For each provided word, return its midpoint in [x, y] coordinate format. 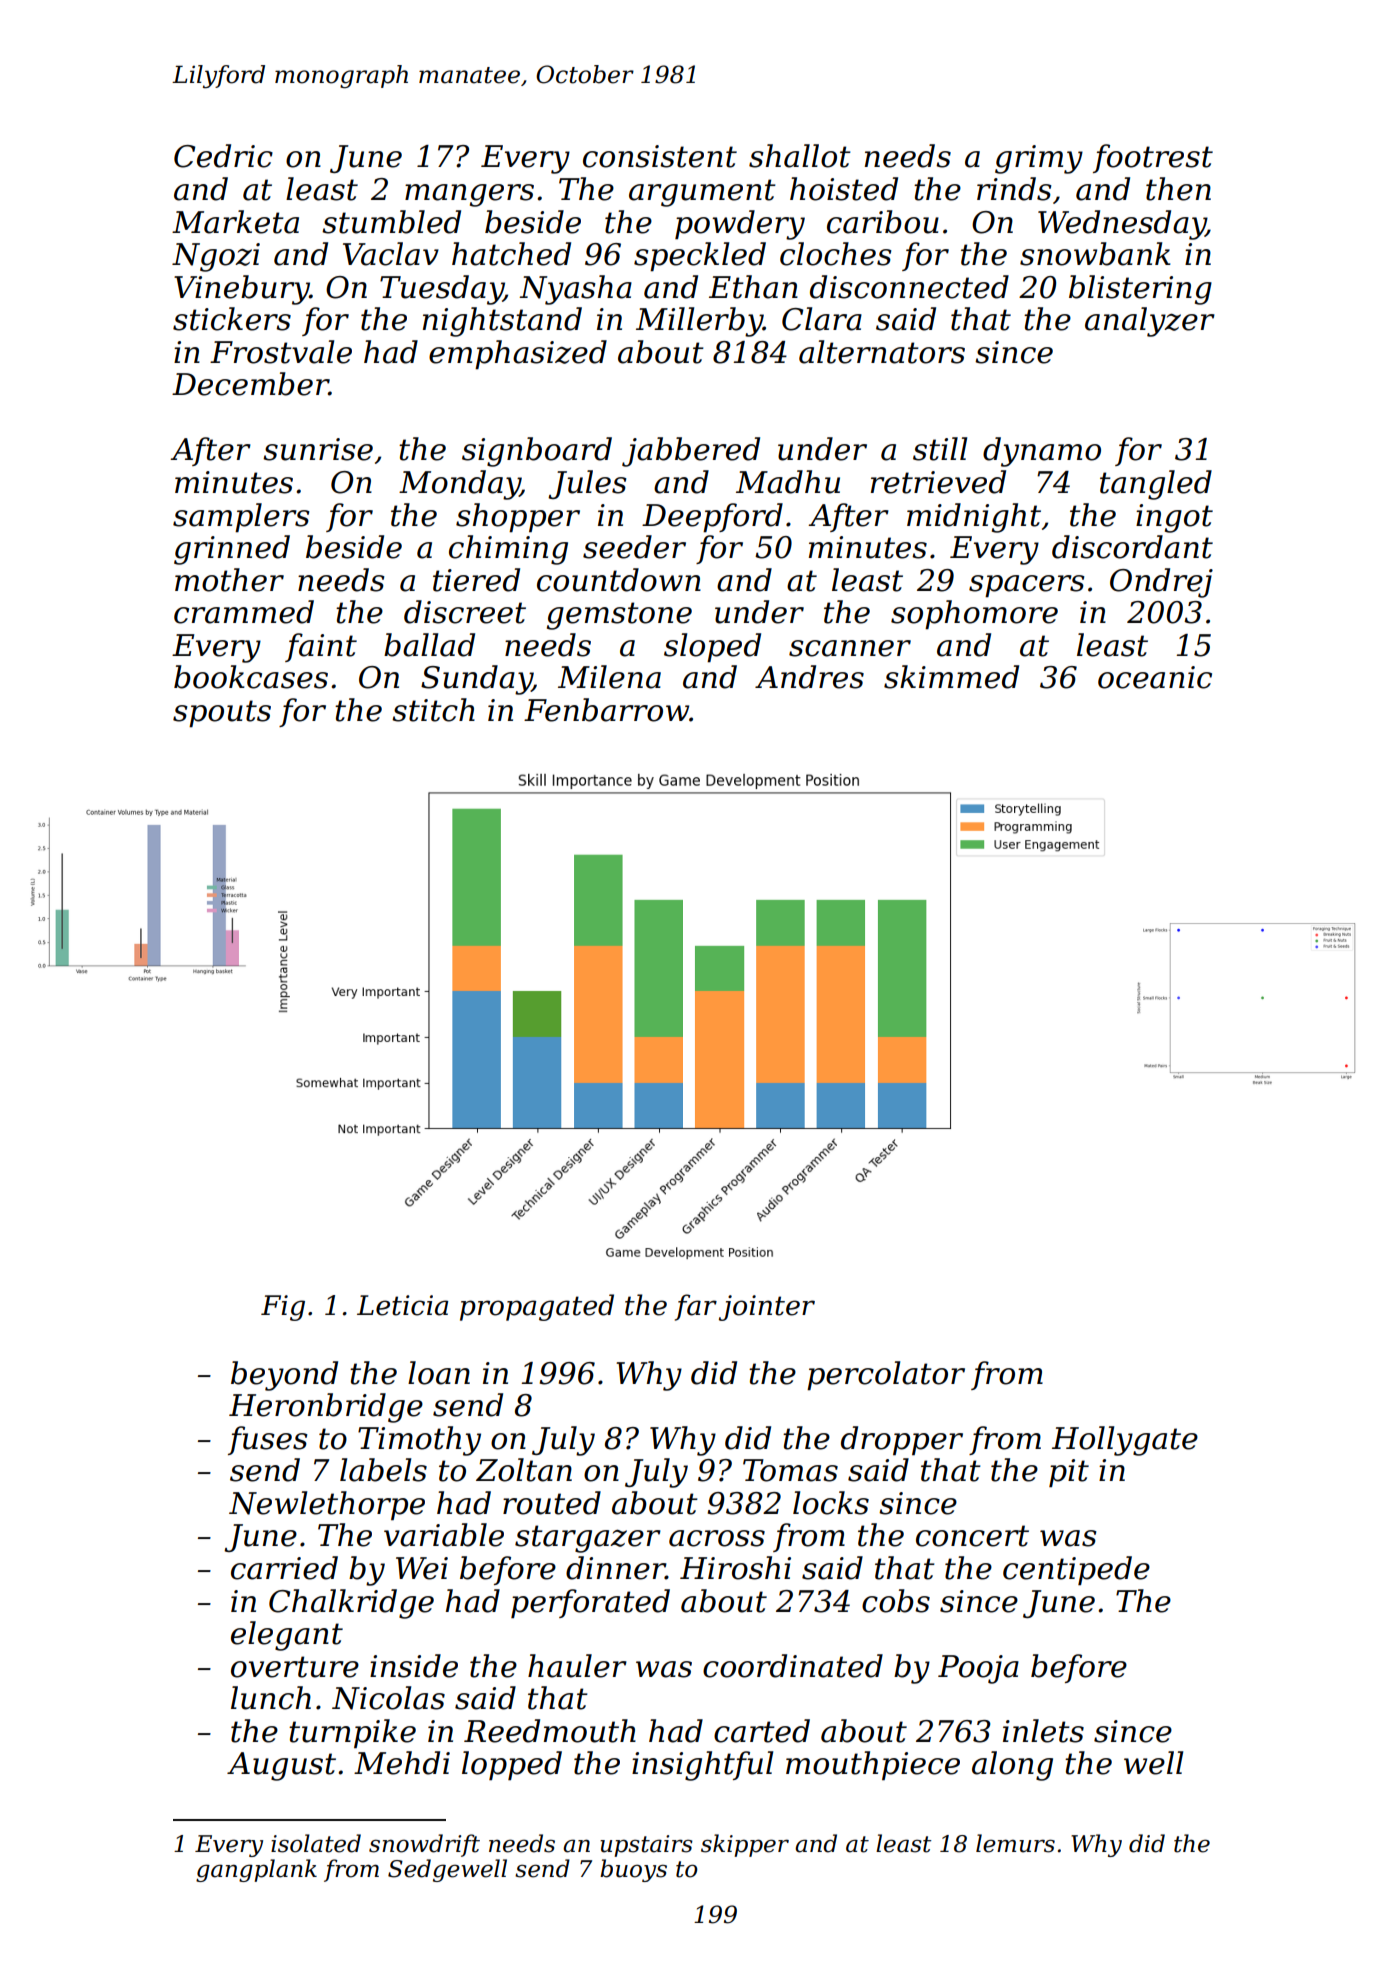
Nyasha [575, 290]
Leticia [402, 1305]
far [696, 1307]
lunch [271, 1698]
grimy [1039, 159]
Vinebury [242, 290]
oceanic [1155, 677]
